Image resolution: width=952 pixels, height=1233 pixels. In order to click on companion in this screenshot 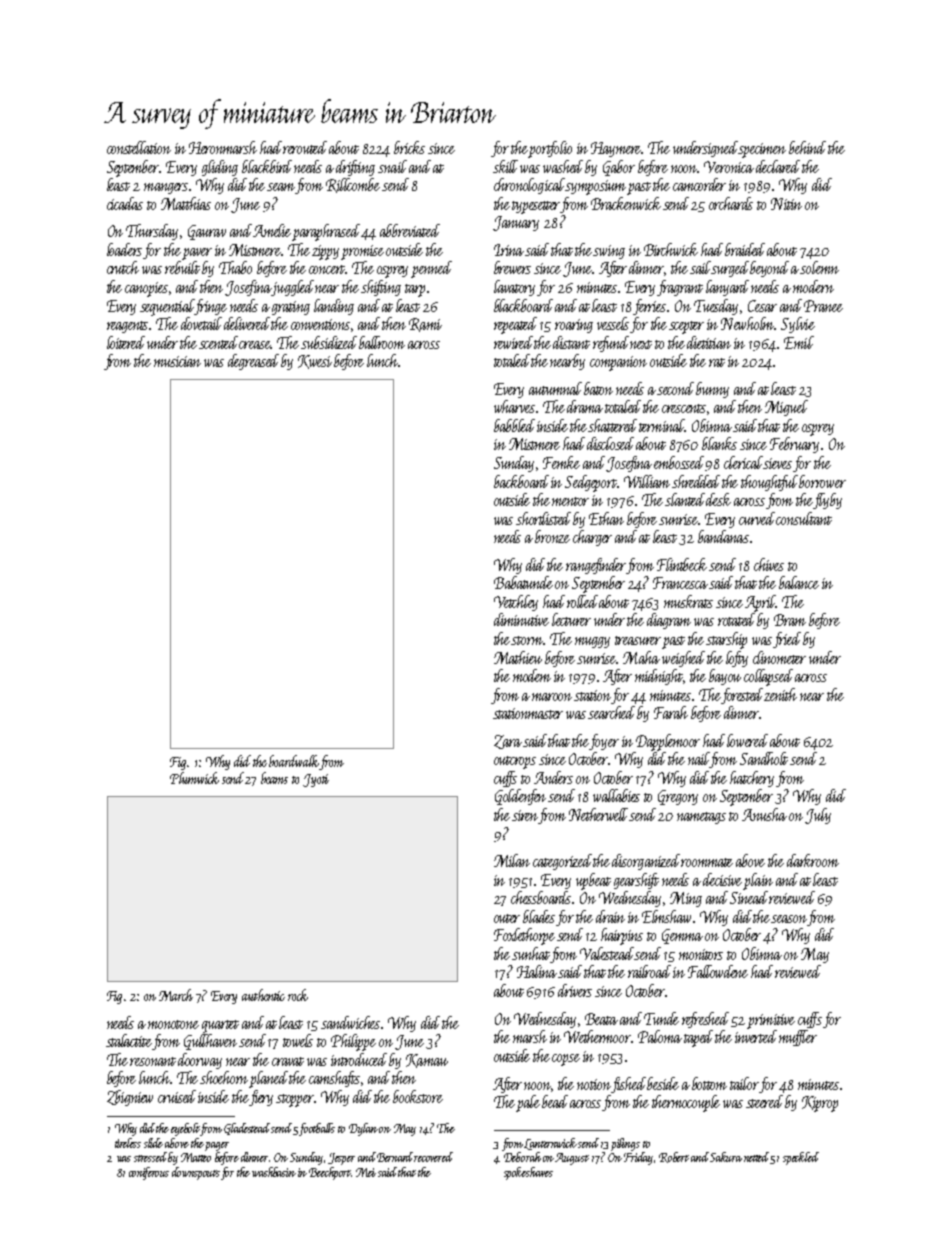, I will do `click(618, 363)`.
